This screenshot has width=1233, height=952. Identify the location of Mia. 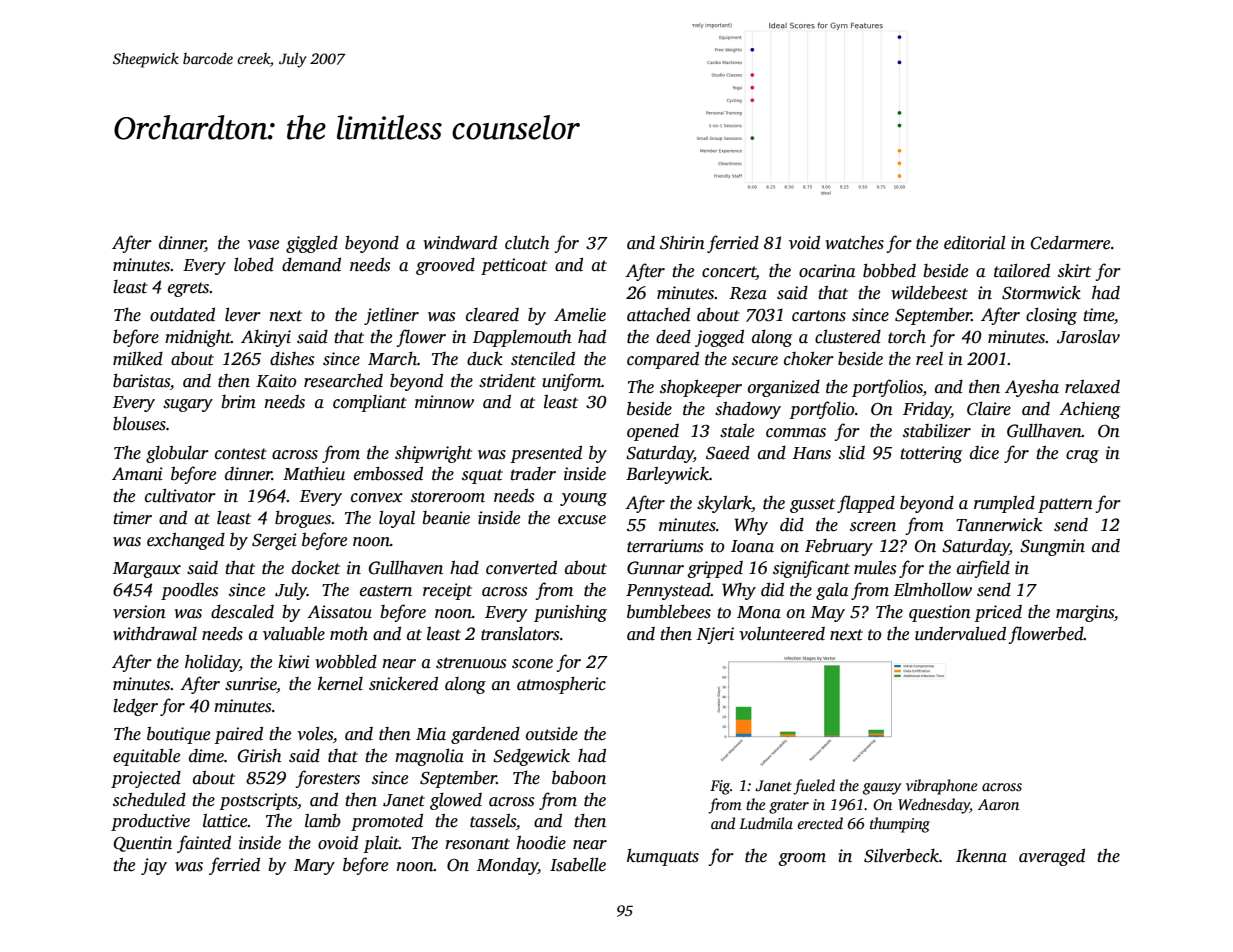
(431, 734).
